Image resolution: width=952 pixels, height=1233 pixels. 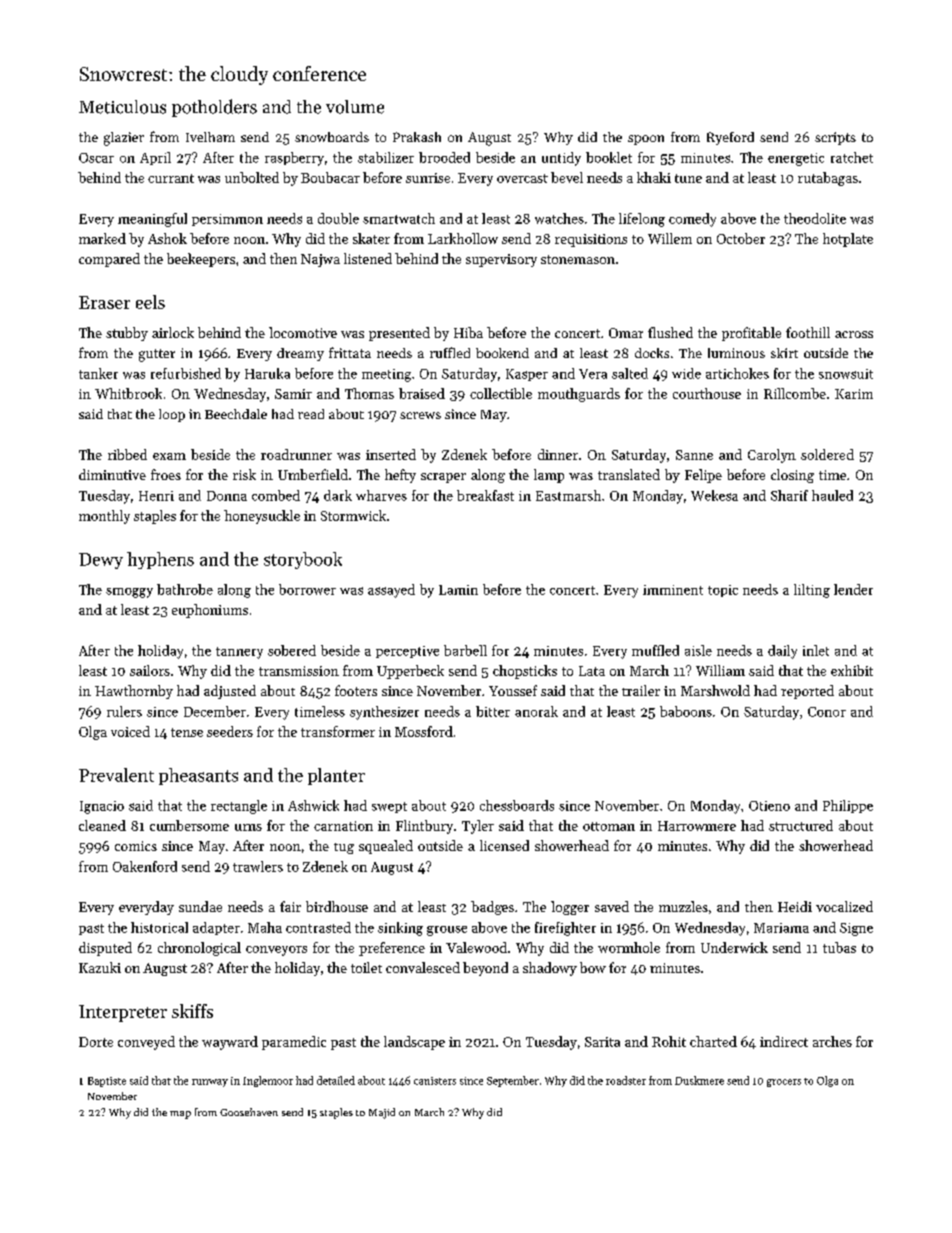 What do you see at coordinates (852, 670) in the screenshot?
I see `exhibit` at bounding box center [852, 670].
